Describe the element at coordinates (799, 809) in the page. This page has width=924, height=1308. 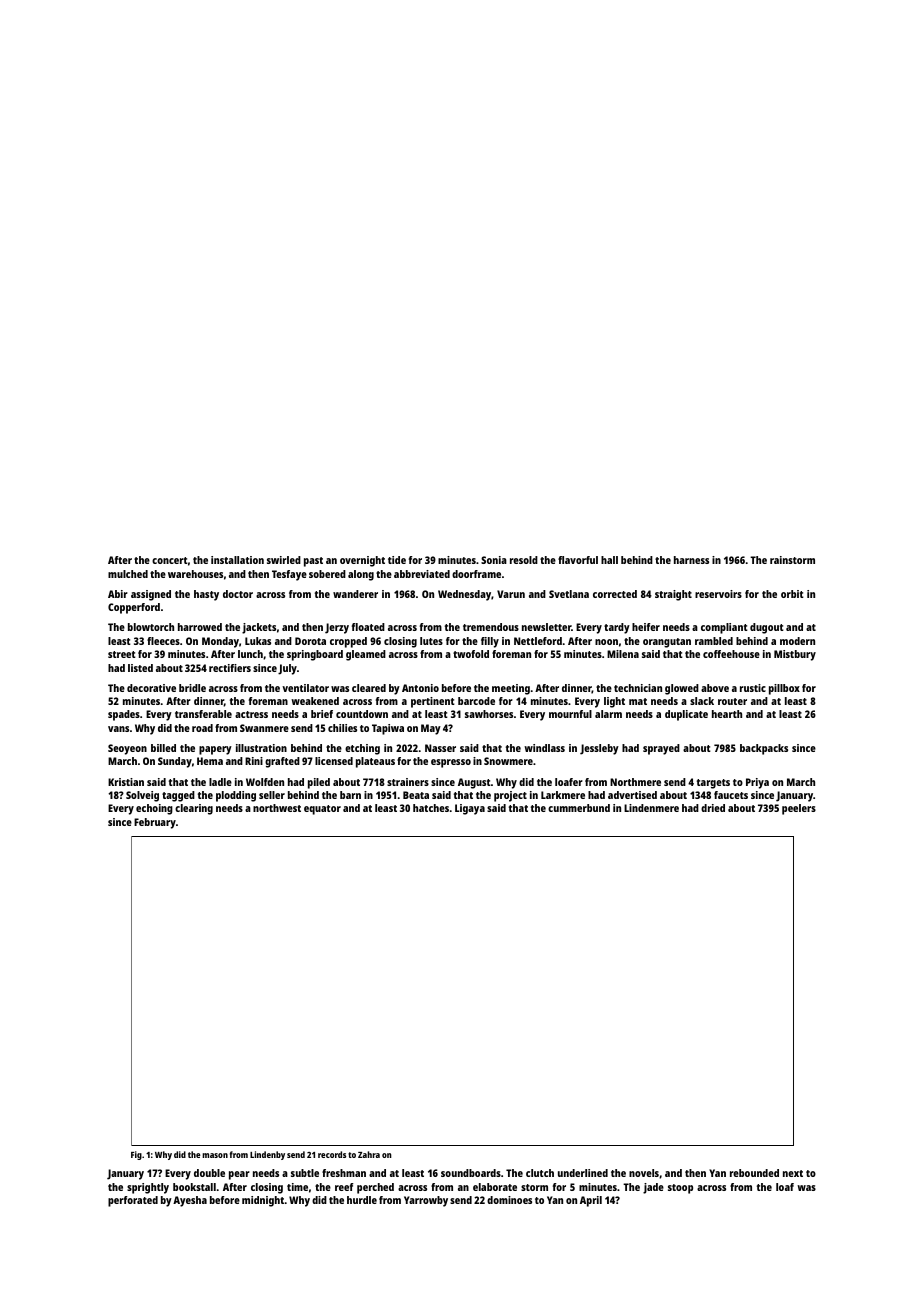
I see `peelers` at that location.
